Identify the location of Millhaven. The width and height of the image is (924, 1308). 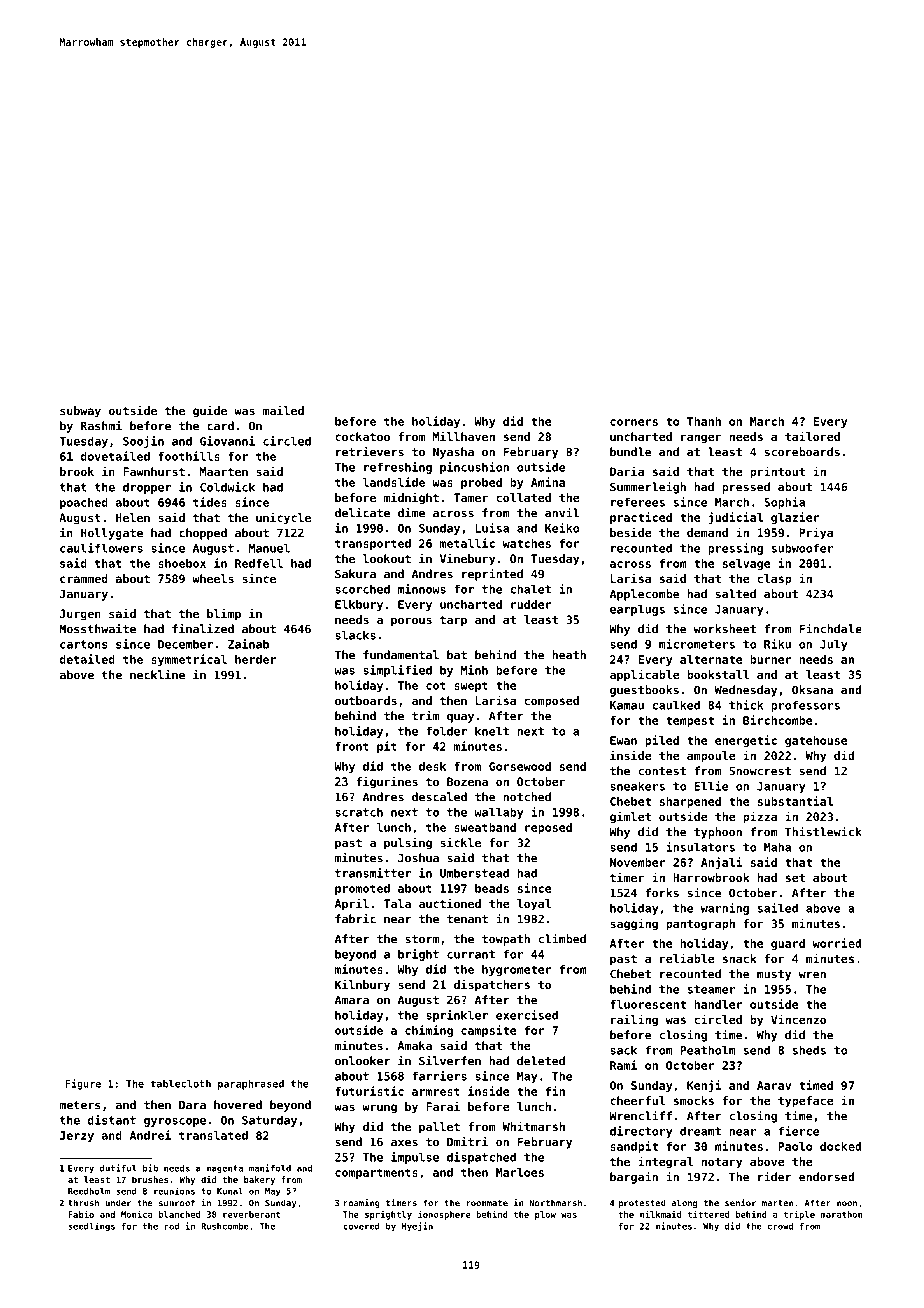
(464, 436).
